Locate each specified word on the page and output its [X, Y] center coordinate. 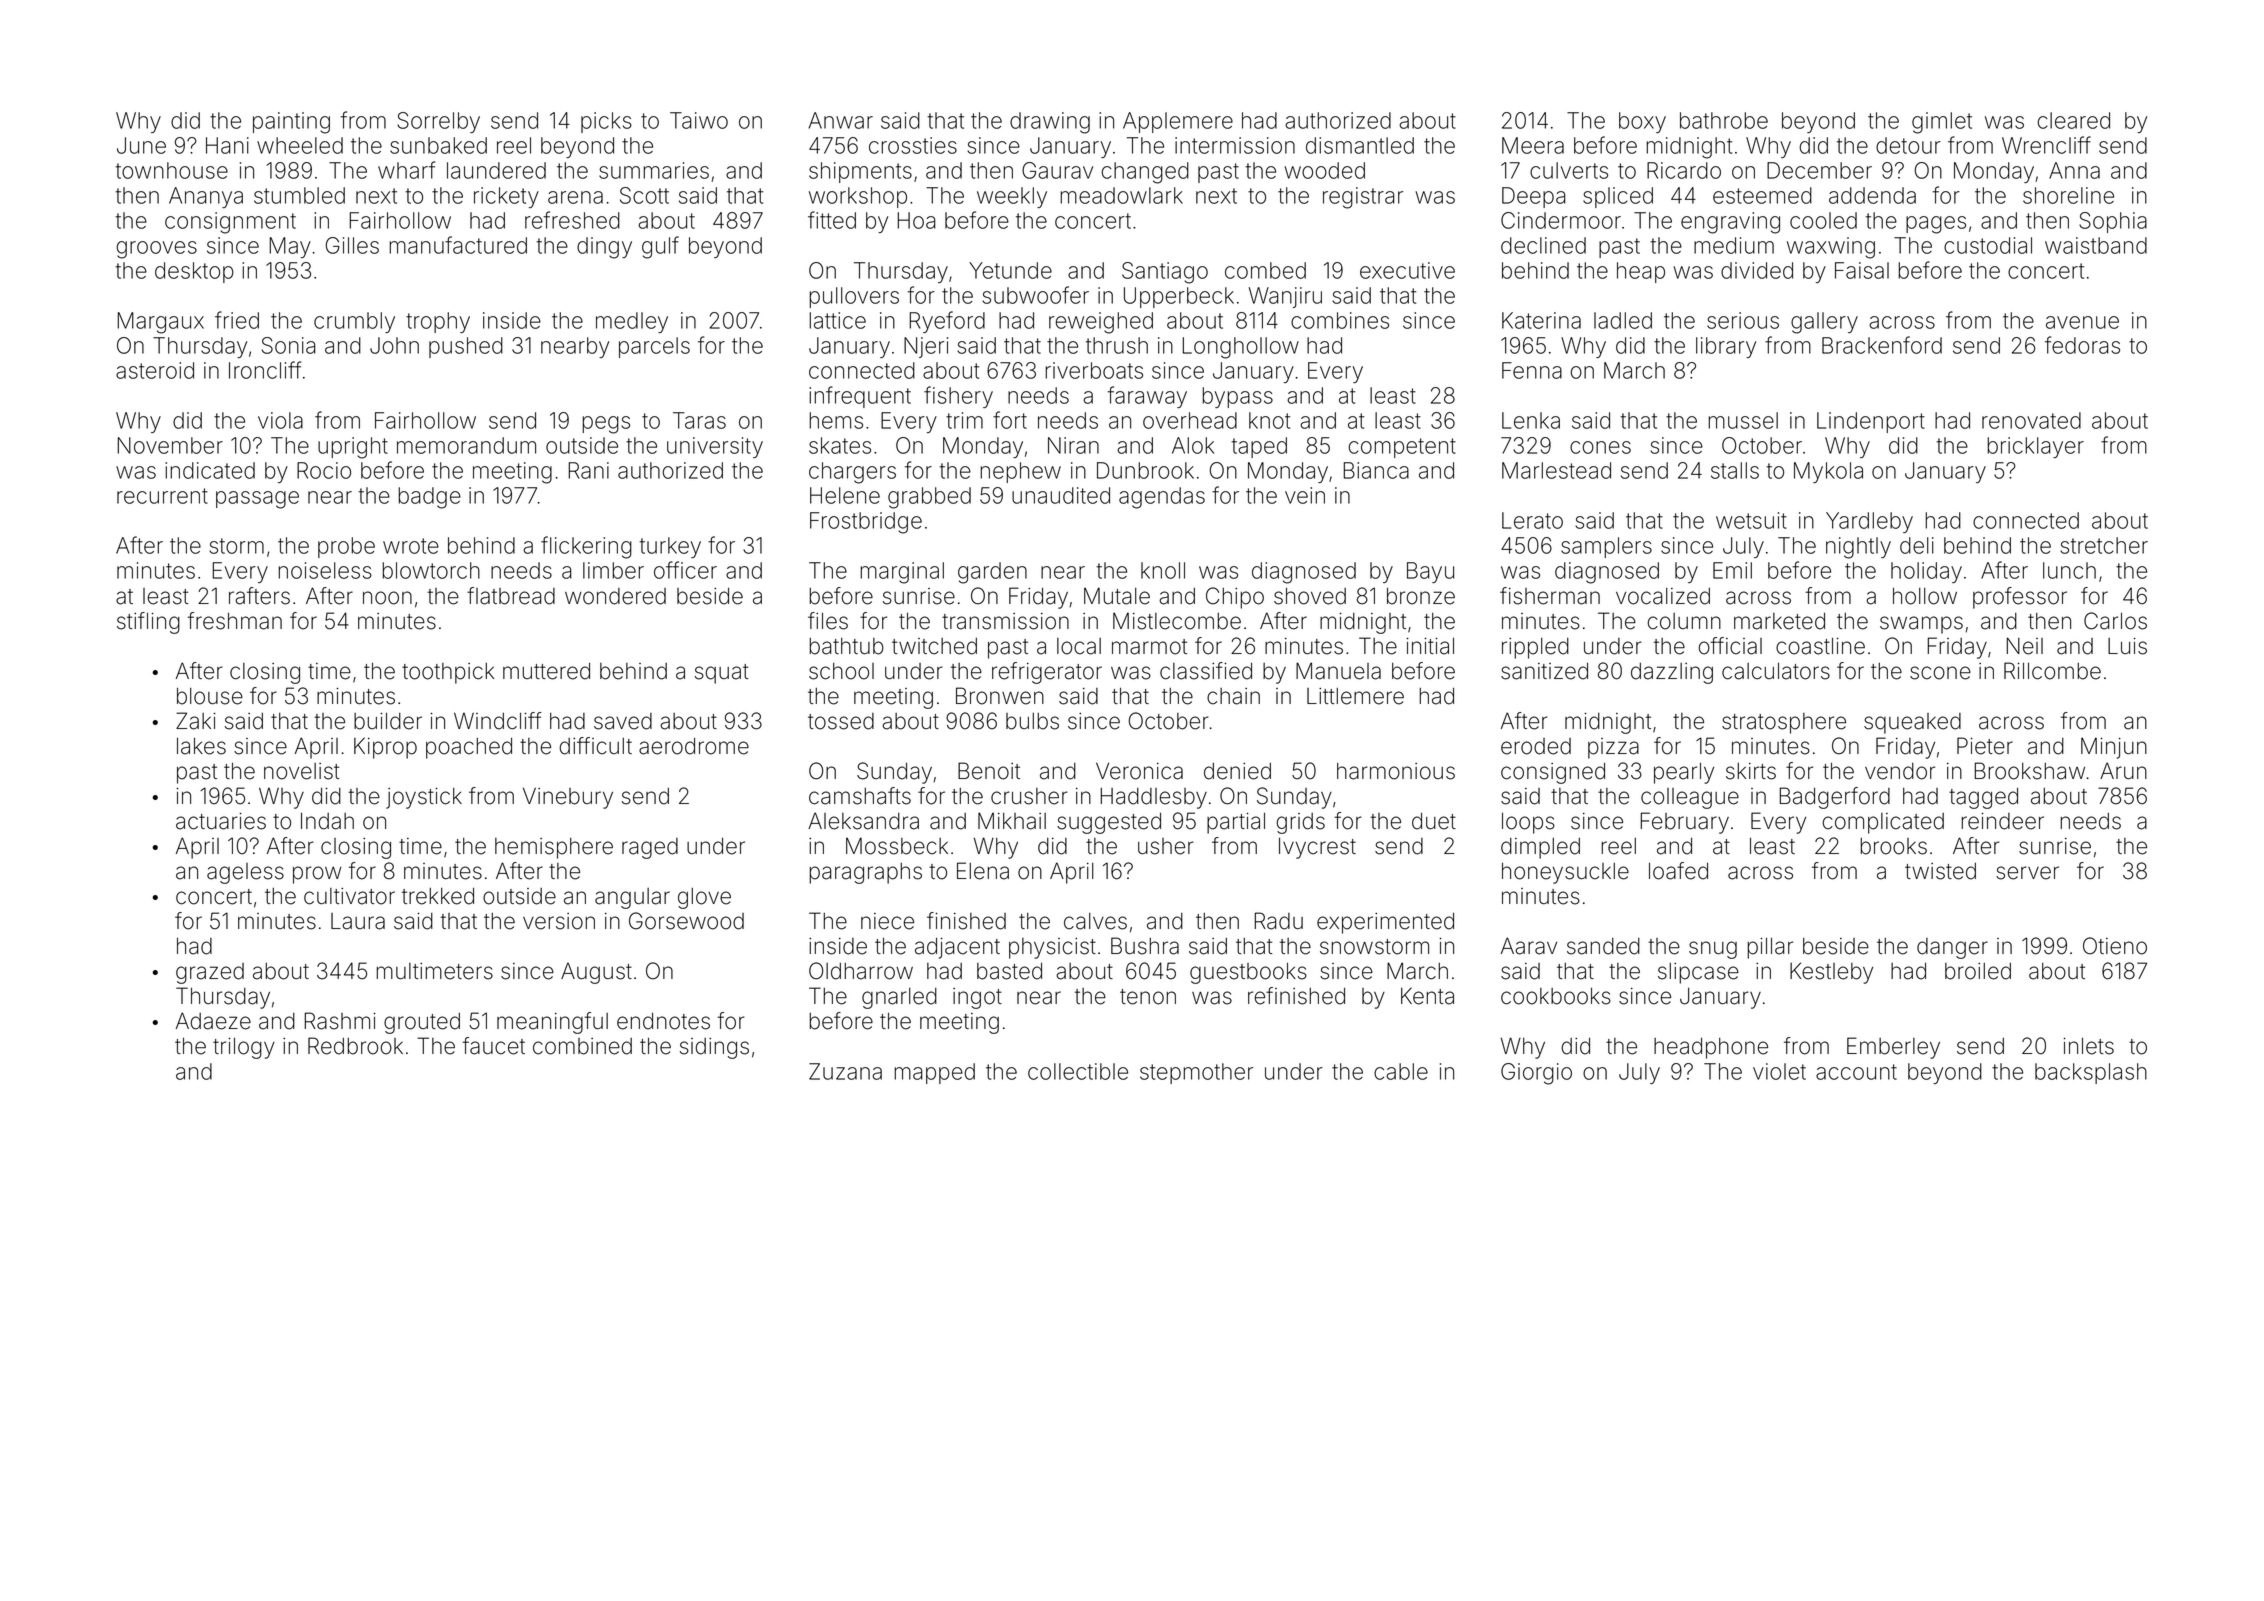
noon [387, 598]
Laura [358, 921]
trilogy [244, 1048]
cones [1600, 447]
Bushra [1145, 946]
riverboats [1094, 370]
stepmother [1196, 1073]
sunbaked [438, 145]
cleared [2073, 120]
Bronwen [1000, 696]
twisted [1940, 871]
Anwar [840, 120]
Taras [699, 420]
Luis [2127, 646]
